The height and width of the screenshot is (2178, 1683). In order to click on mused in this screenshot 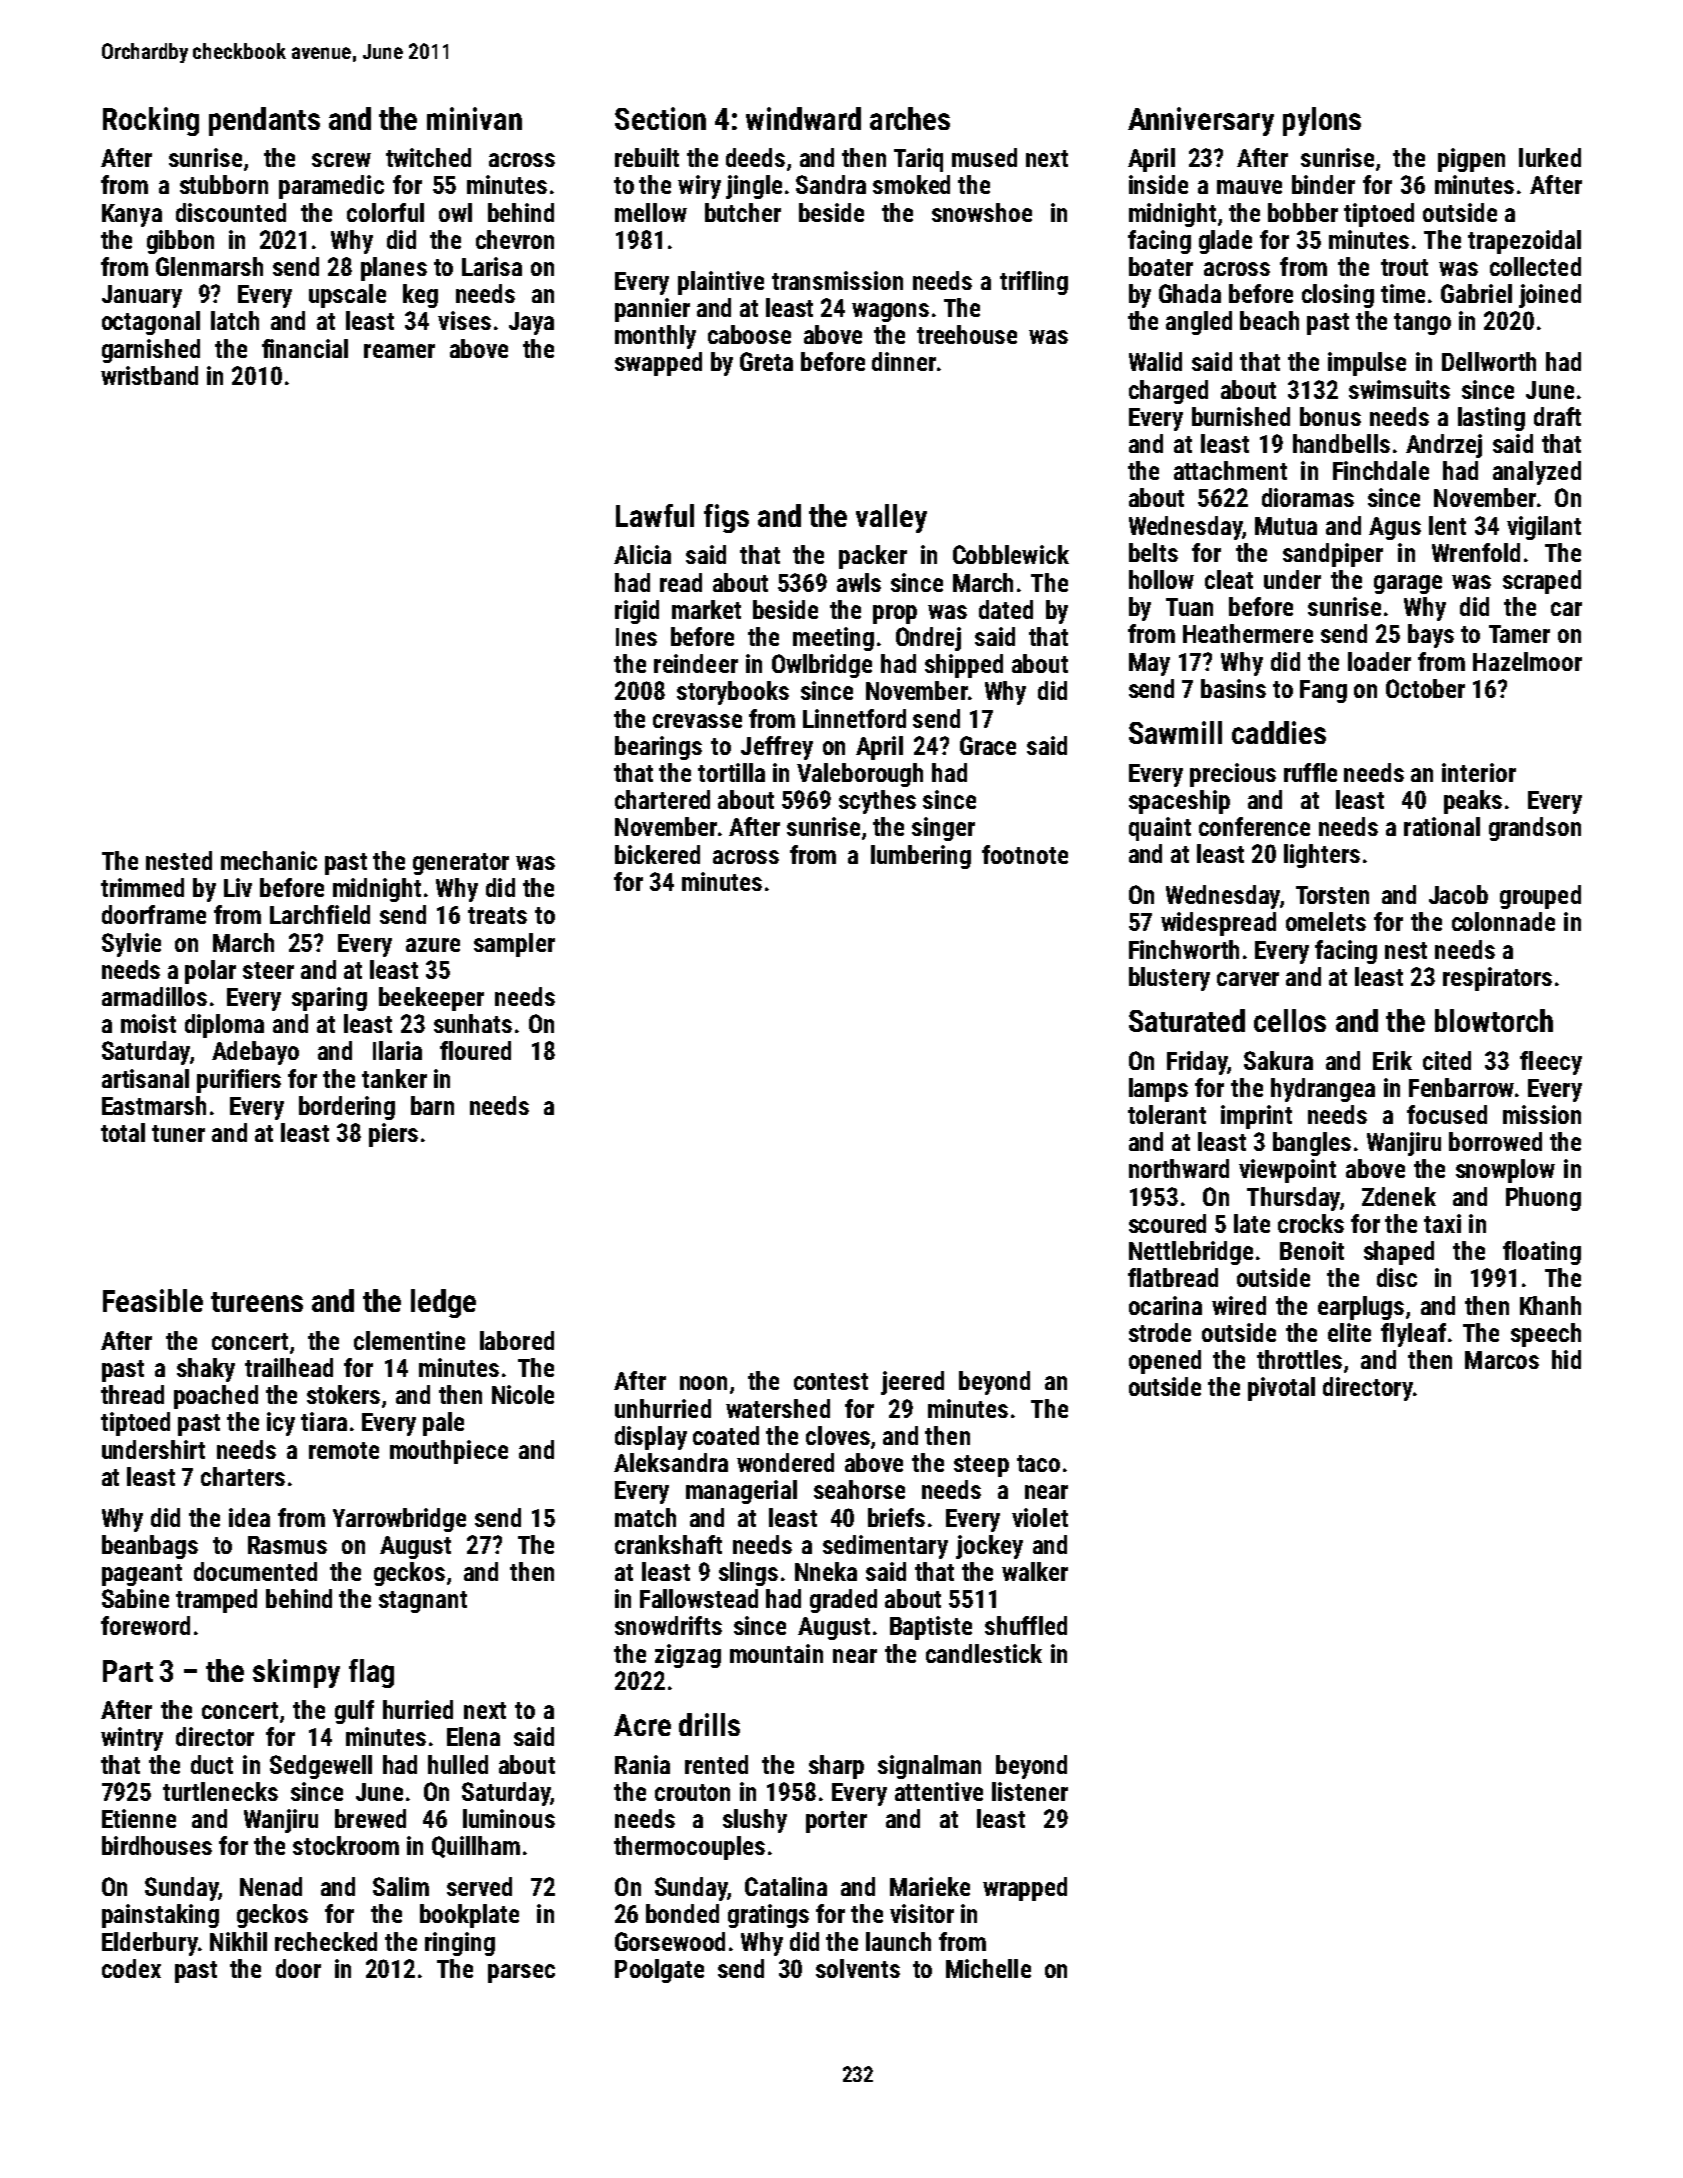, I will do `click(984, 157)`.
